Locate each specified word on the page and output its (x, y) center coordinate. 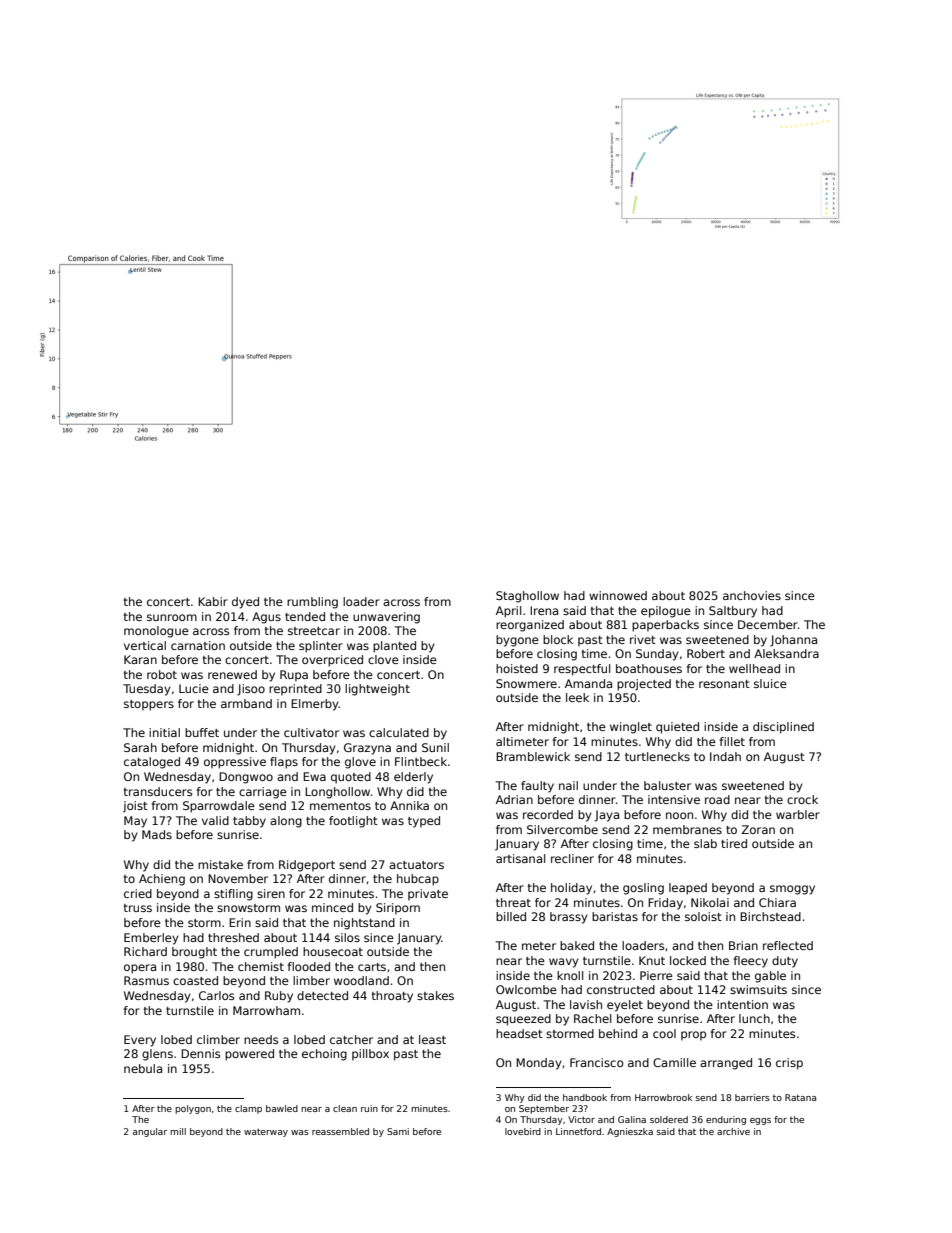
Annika (409, 805)
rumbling (312, 603)
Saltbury (733, 612)
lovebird (523, 1131)
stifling (233, 895)
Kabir (213, 601)
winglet (631, 728)
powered (249, 1055)
